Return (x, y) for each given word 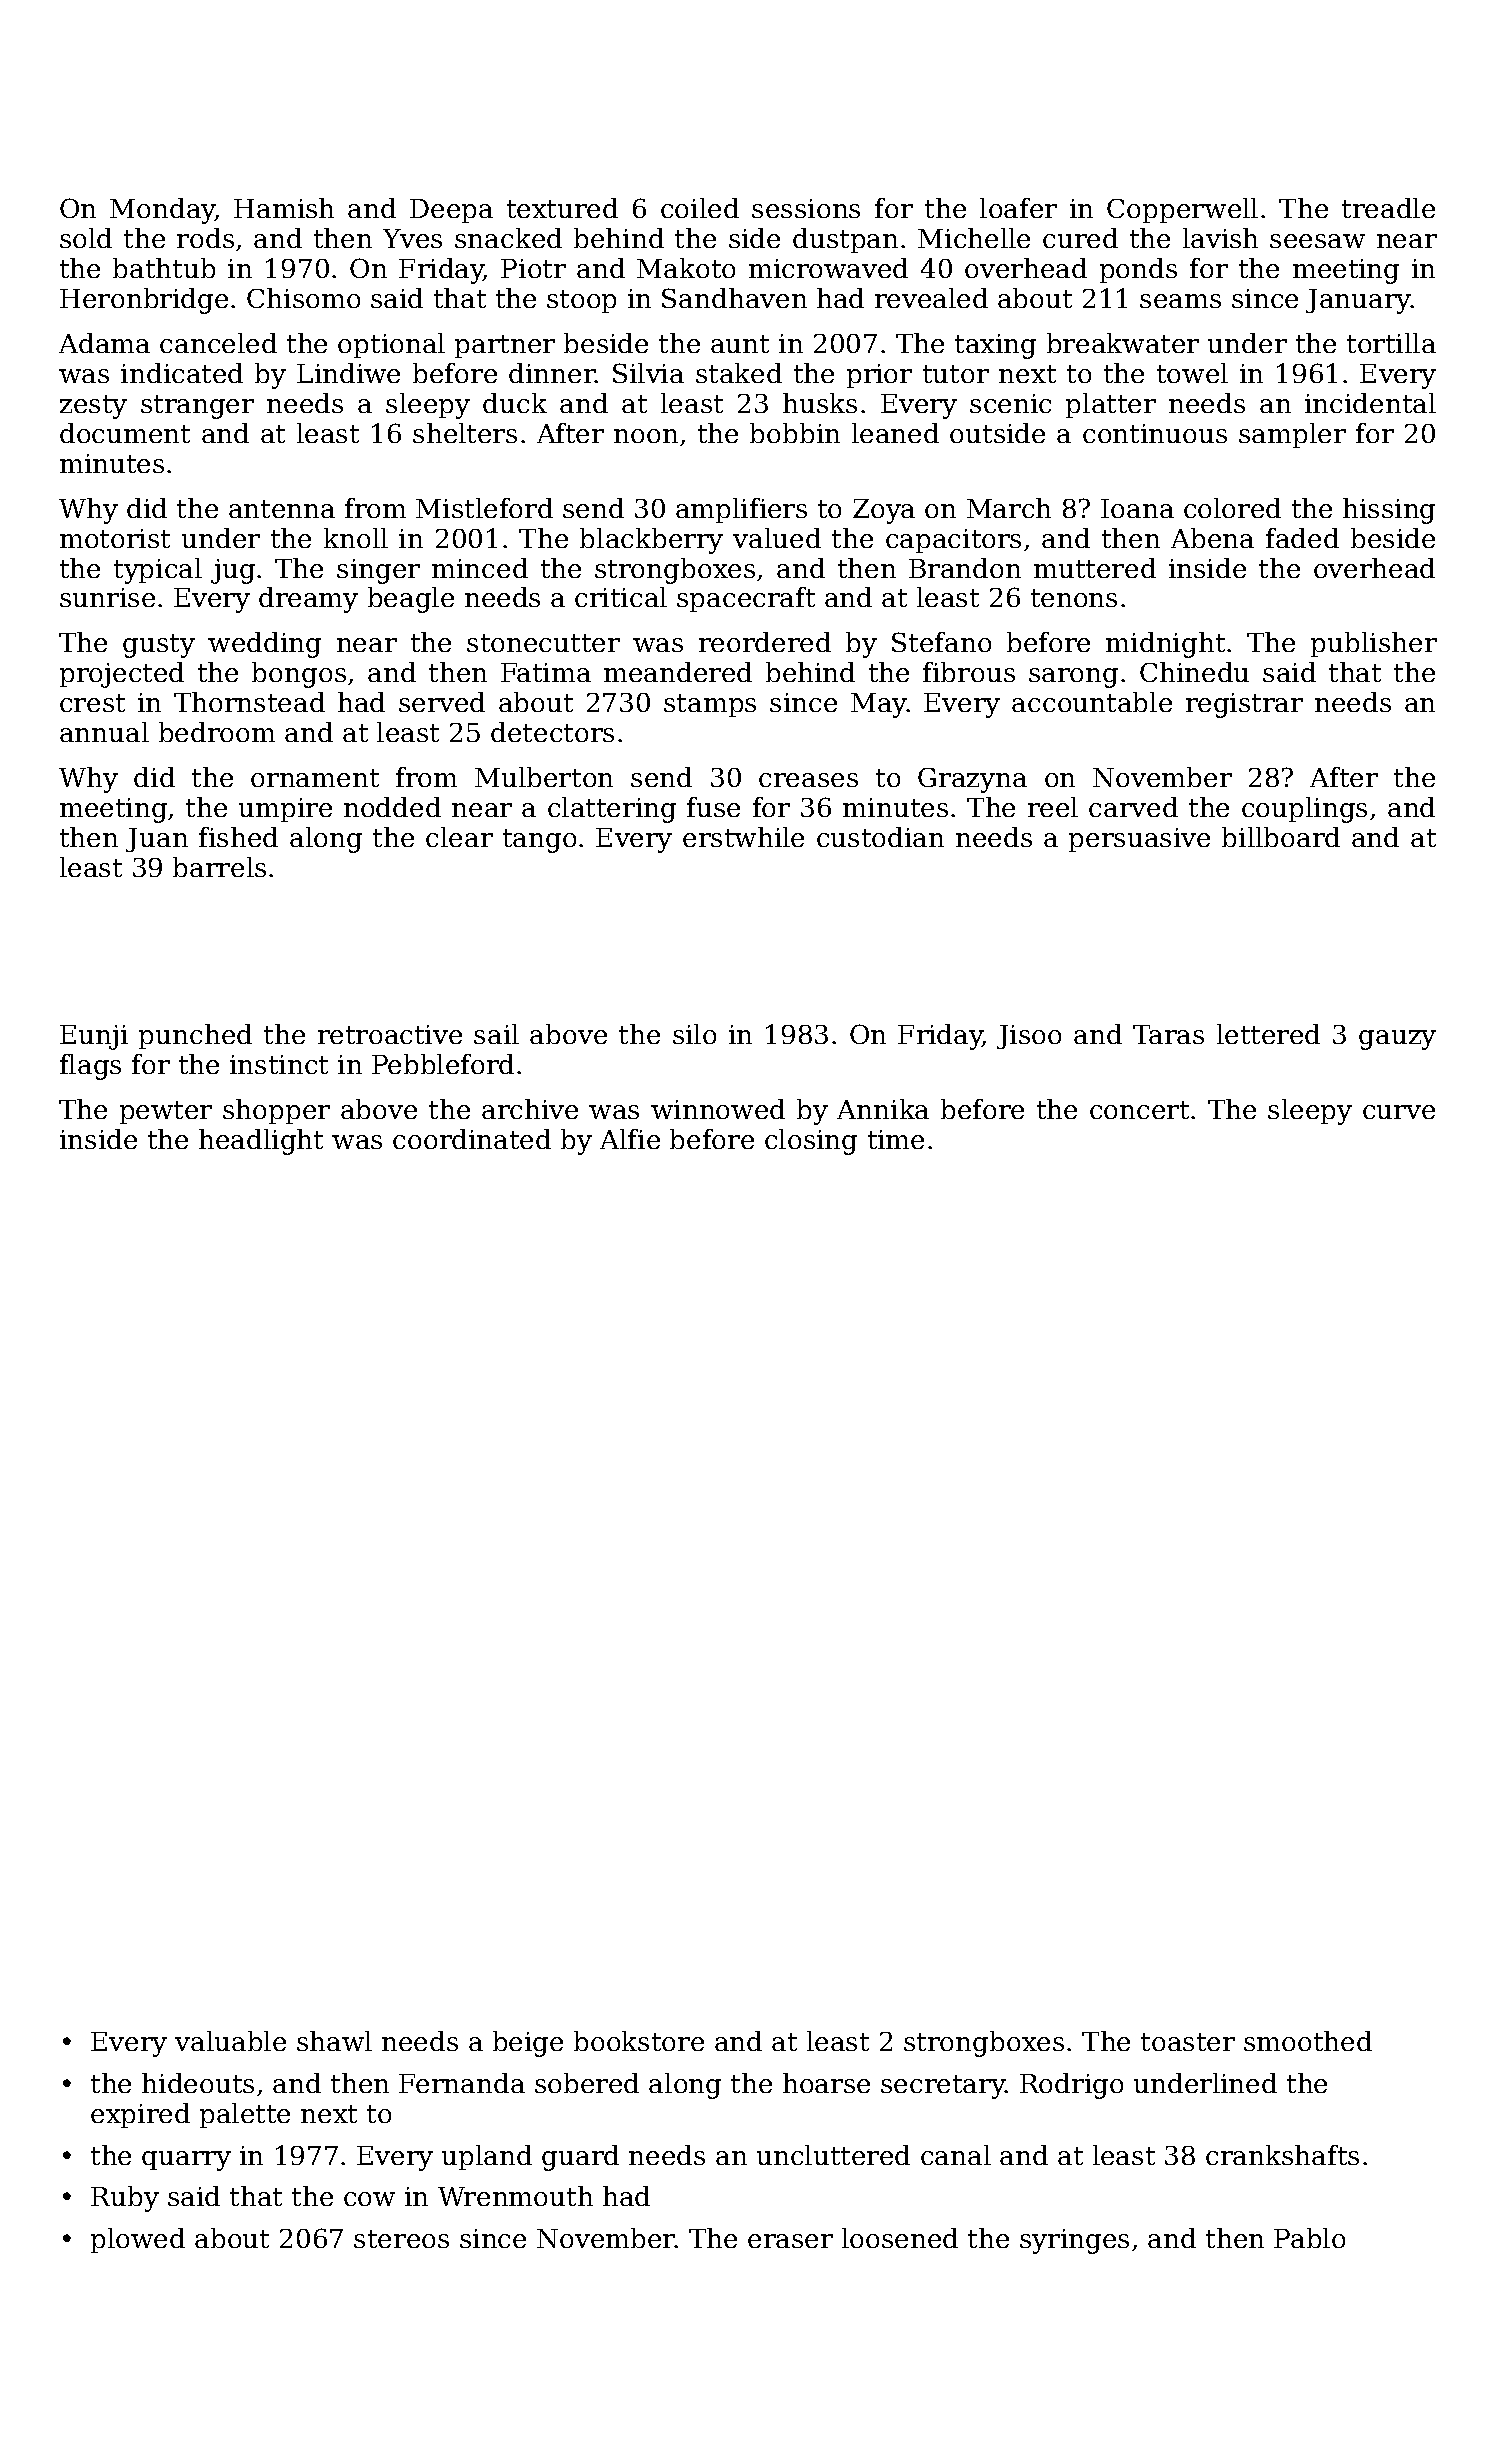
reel (1053, 807)
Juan (157, 840)
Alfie (630, 1139)
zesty (93, 407)
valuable (230, 2041)
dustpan (845, 240)
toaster (1188, 2042)
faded (1302, 538)
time (896, 1139)
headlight (261, 1142)
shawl (334, 2041)
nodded (392, 807)
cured (1080, 238)
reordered (765, 642)
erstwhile (743, 837)
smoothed (1308, 2041)
